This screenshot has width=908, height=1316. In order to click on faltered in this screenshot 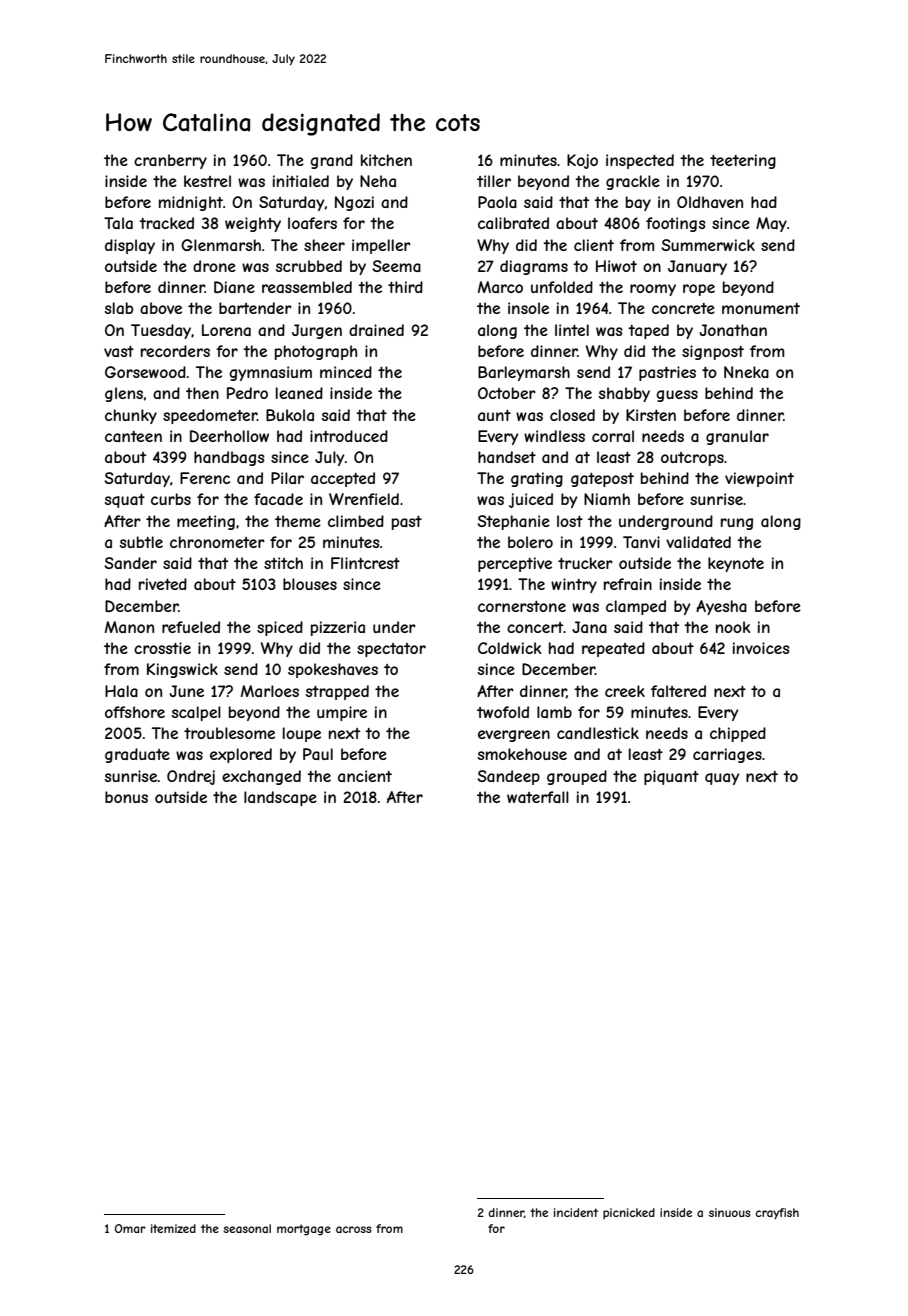, I will do `click(678, 691)`.
